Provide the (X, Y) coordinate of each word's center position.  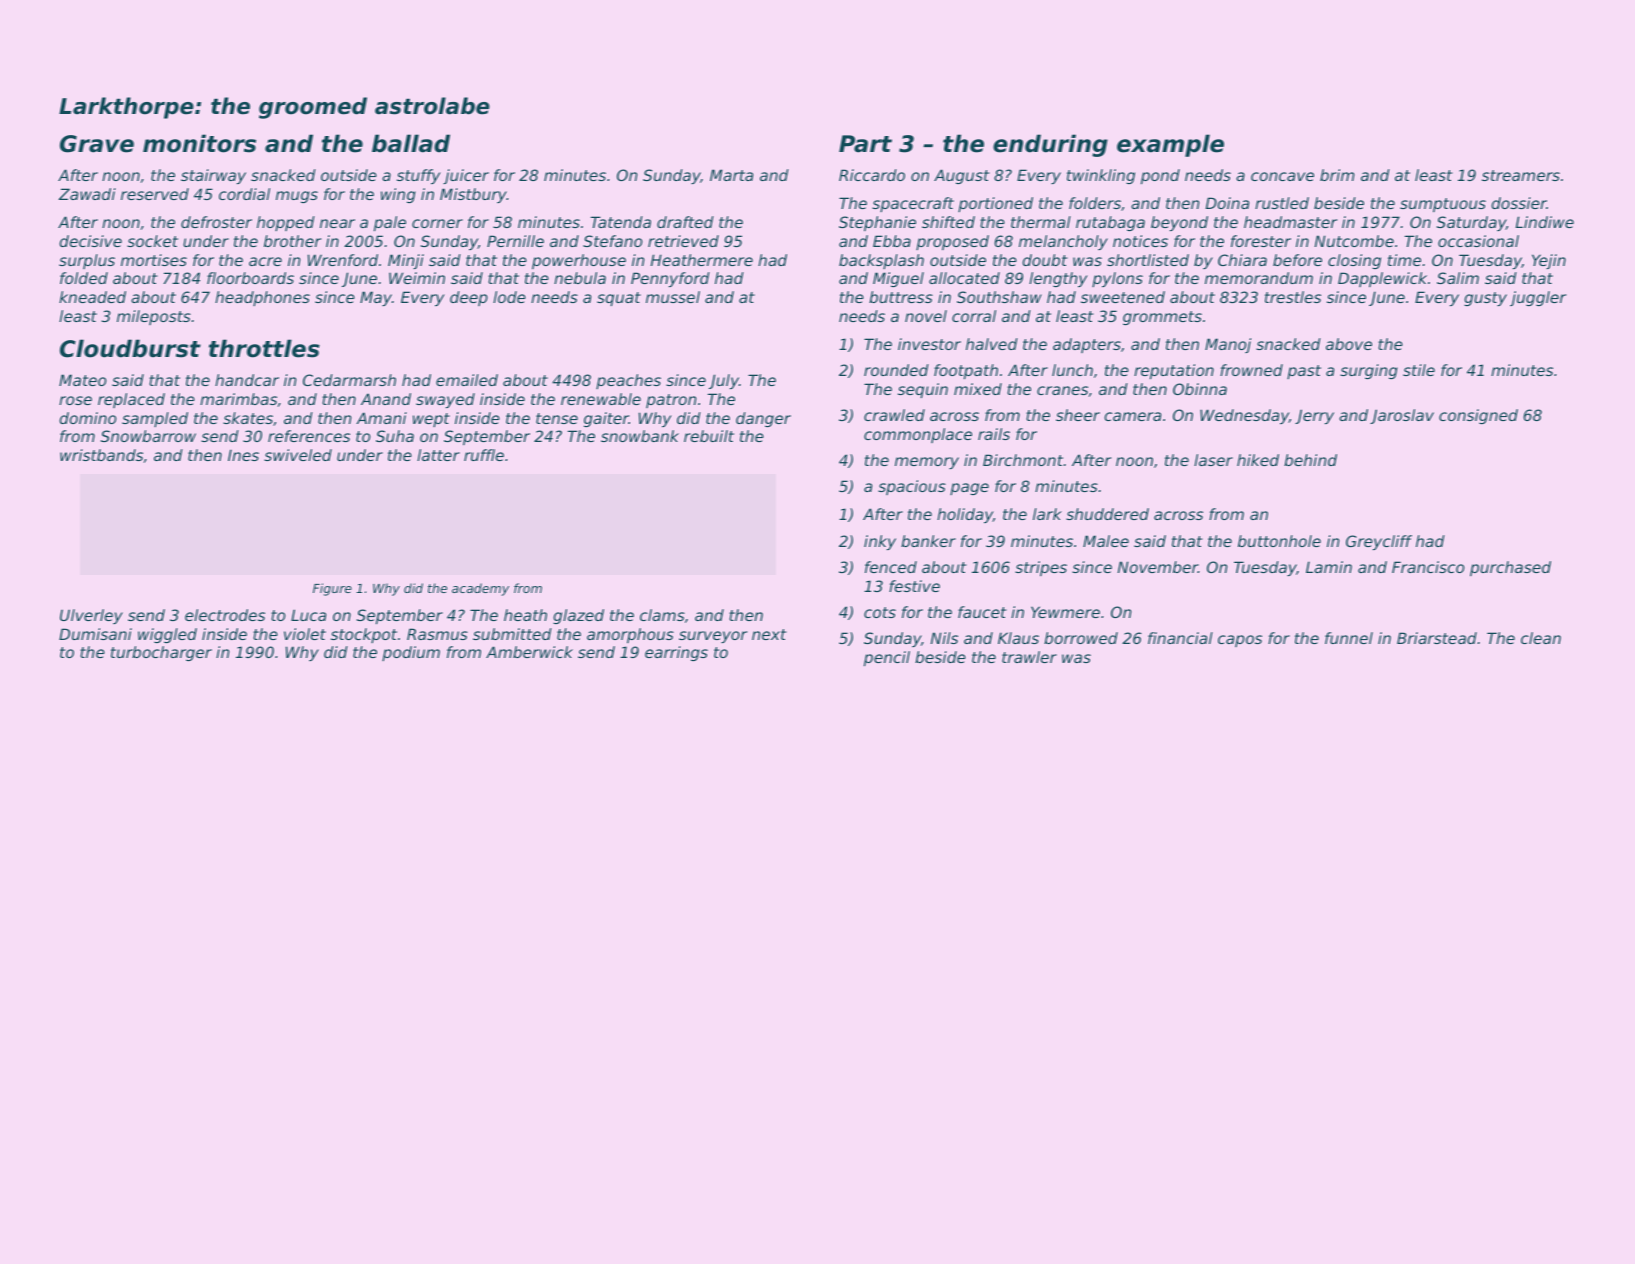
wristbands (101, 455)
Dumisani (95, 634)
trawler (1029, 657)
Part (865, 144)
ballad (411, 143)
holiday (965, 515)
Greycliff (1379, 542)
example (1170, 145)
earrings (676, 653)
